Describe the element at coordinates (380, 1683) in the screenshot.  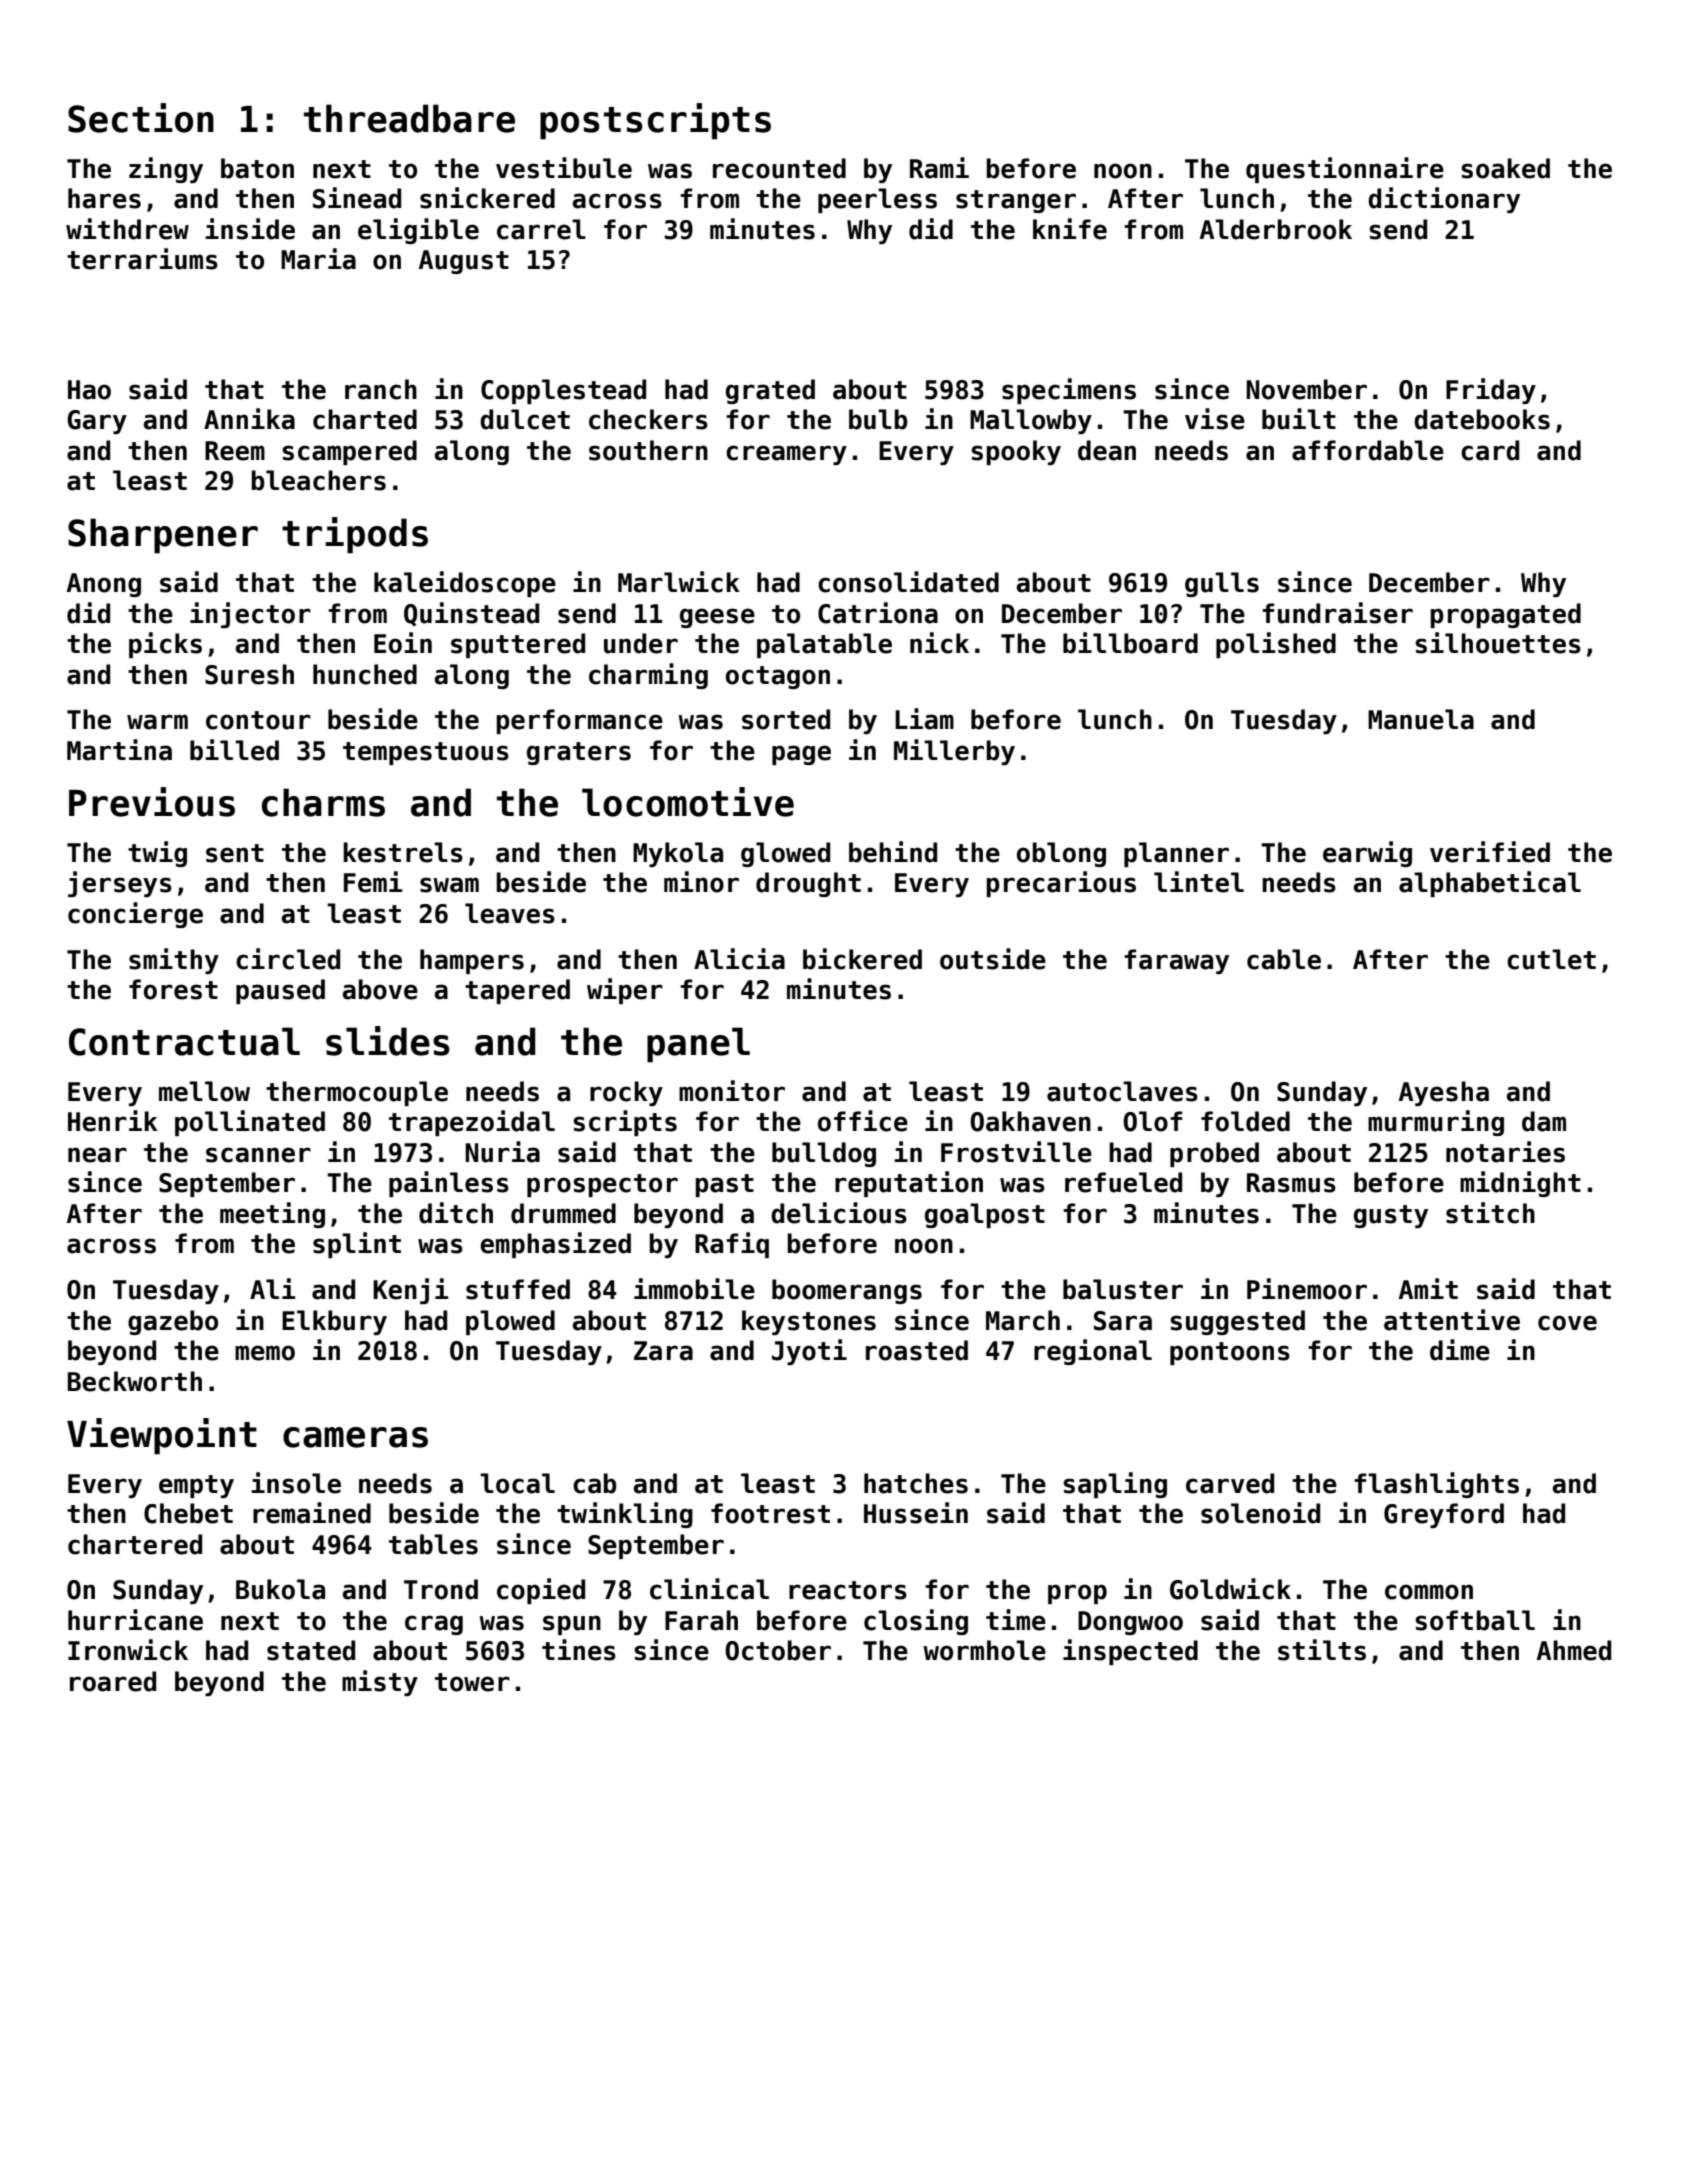
I see `misty` at that location.
